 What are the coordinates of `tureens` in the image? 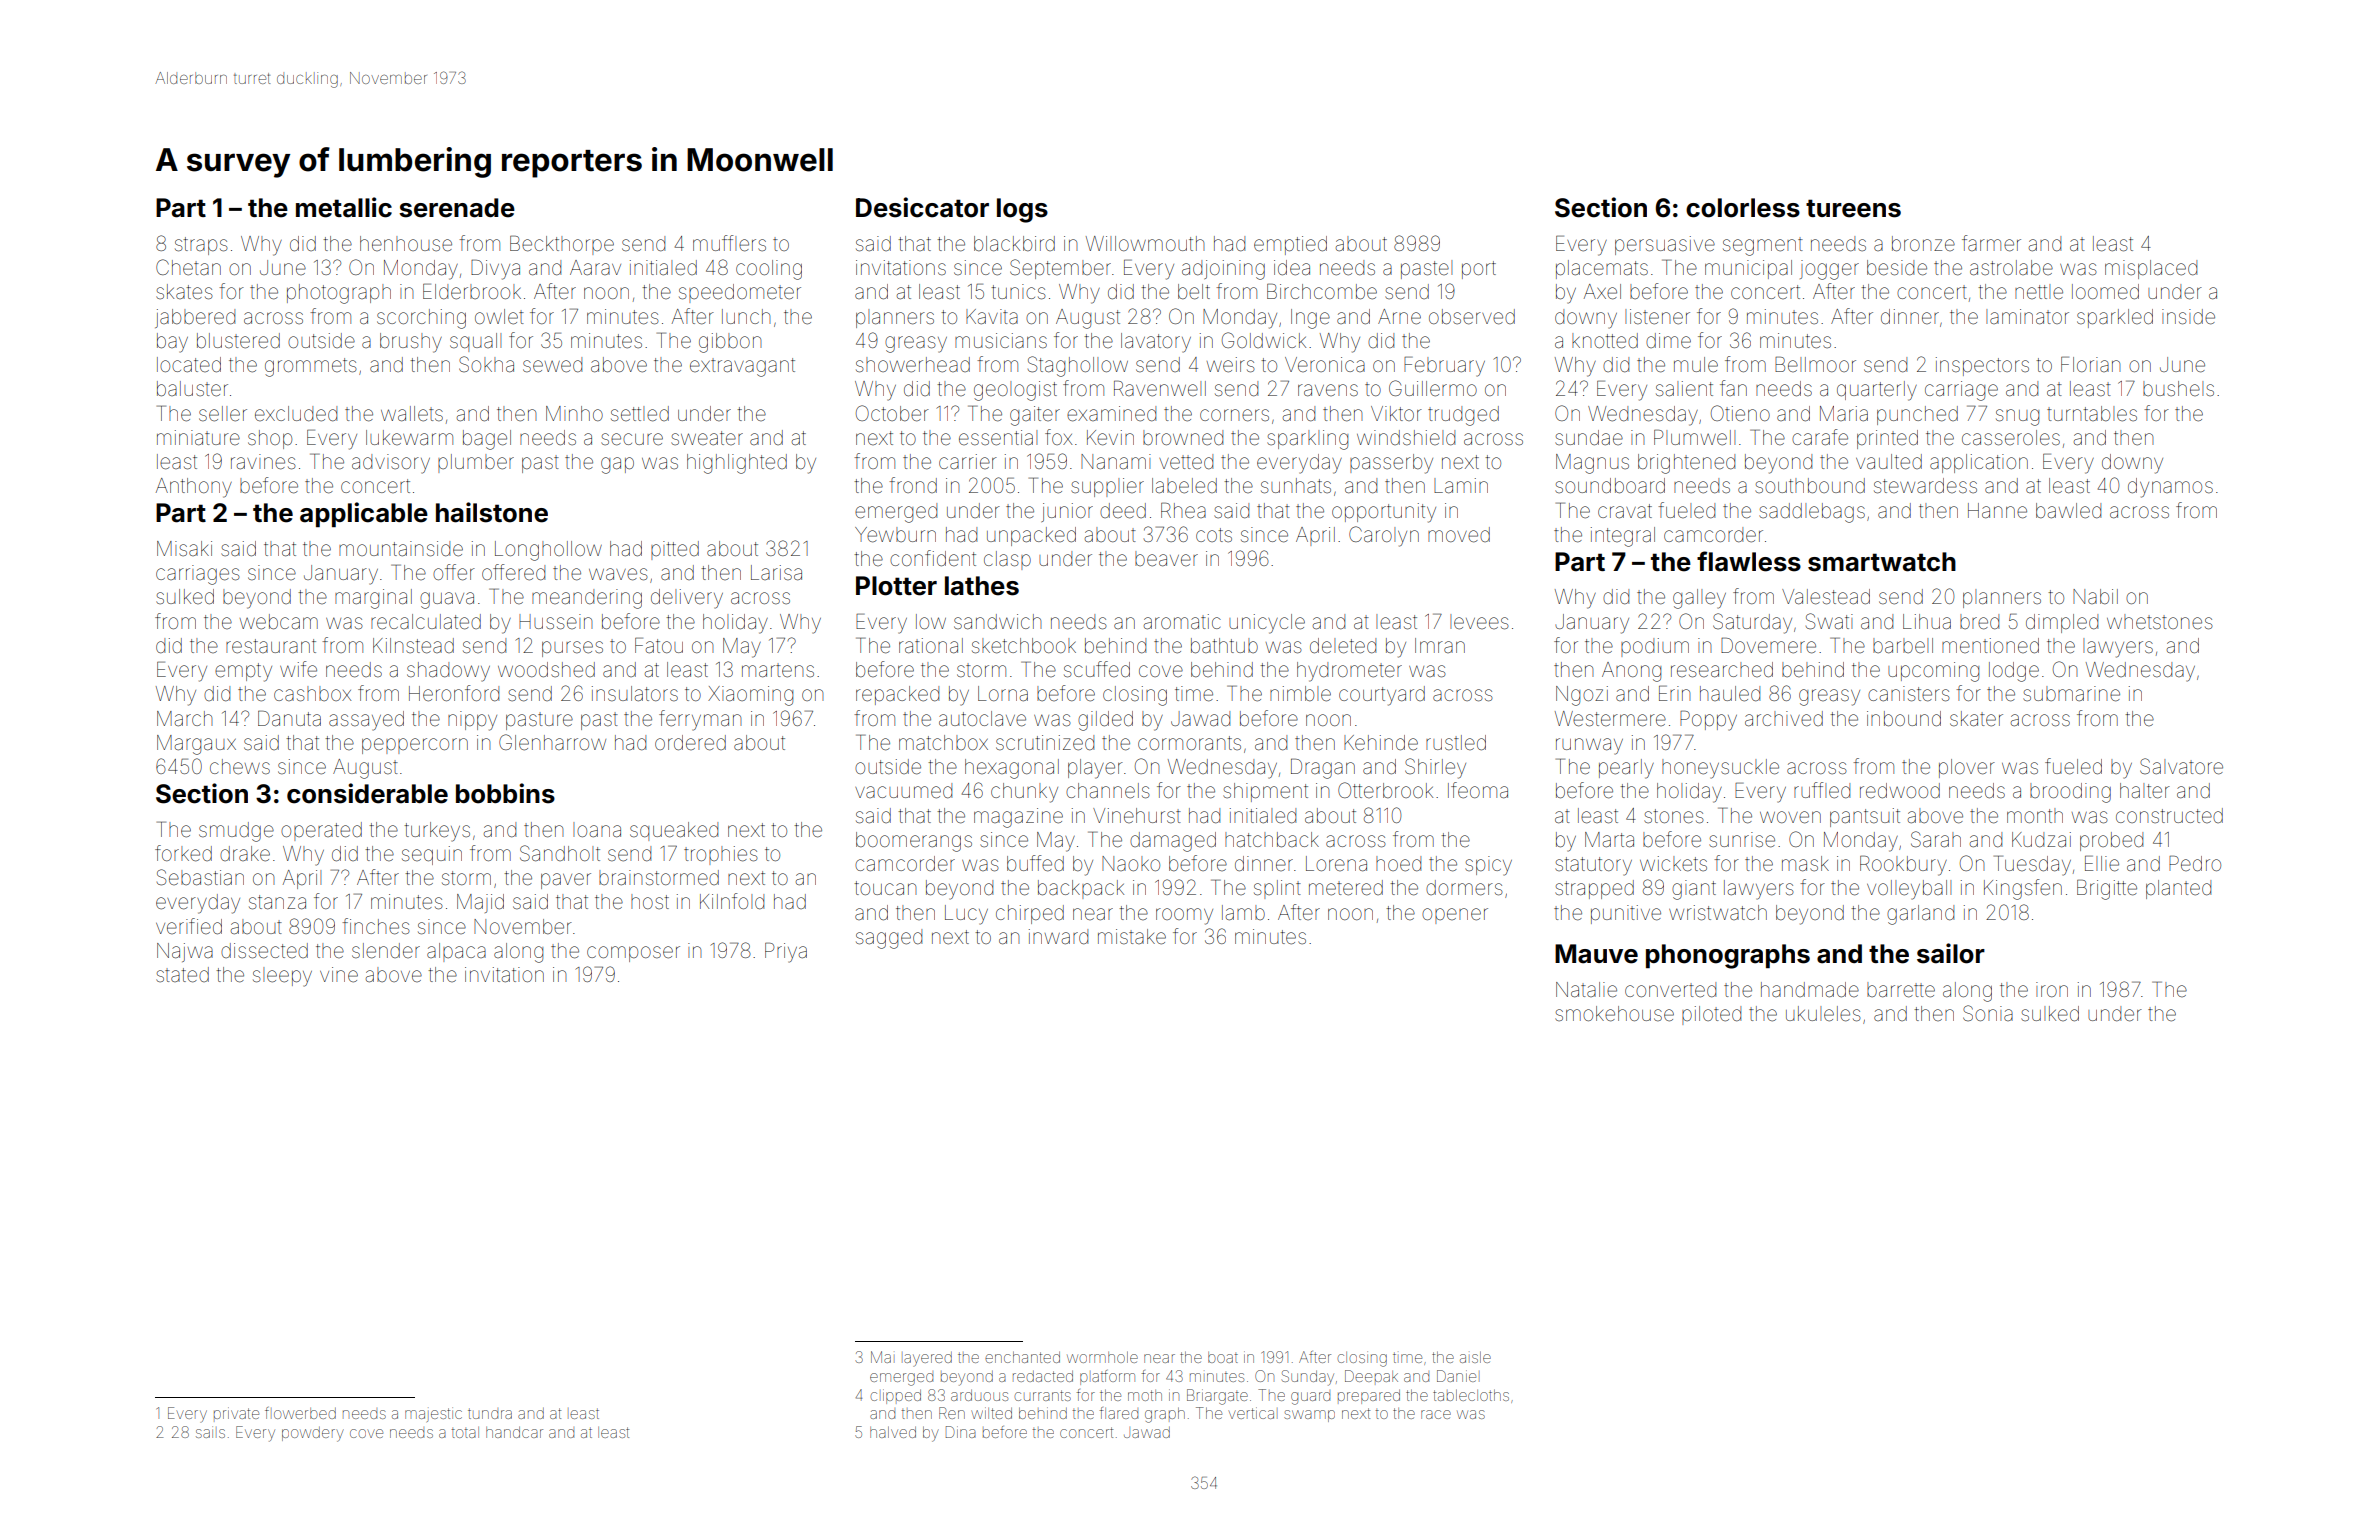 It's located at (1853, 208).
